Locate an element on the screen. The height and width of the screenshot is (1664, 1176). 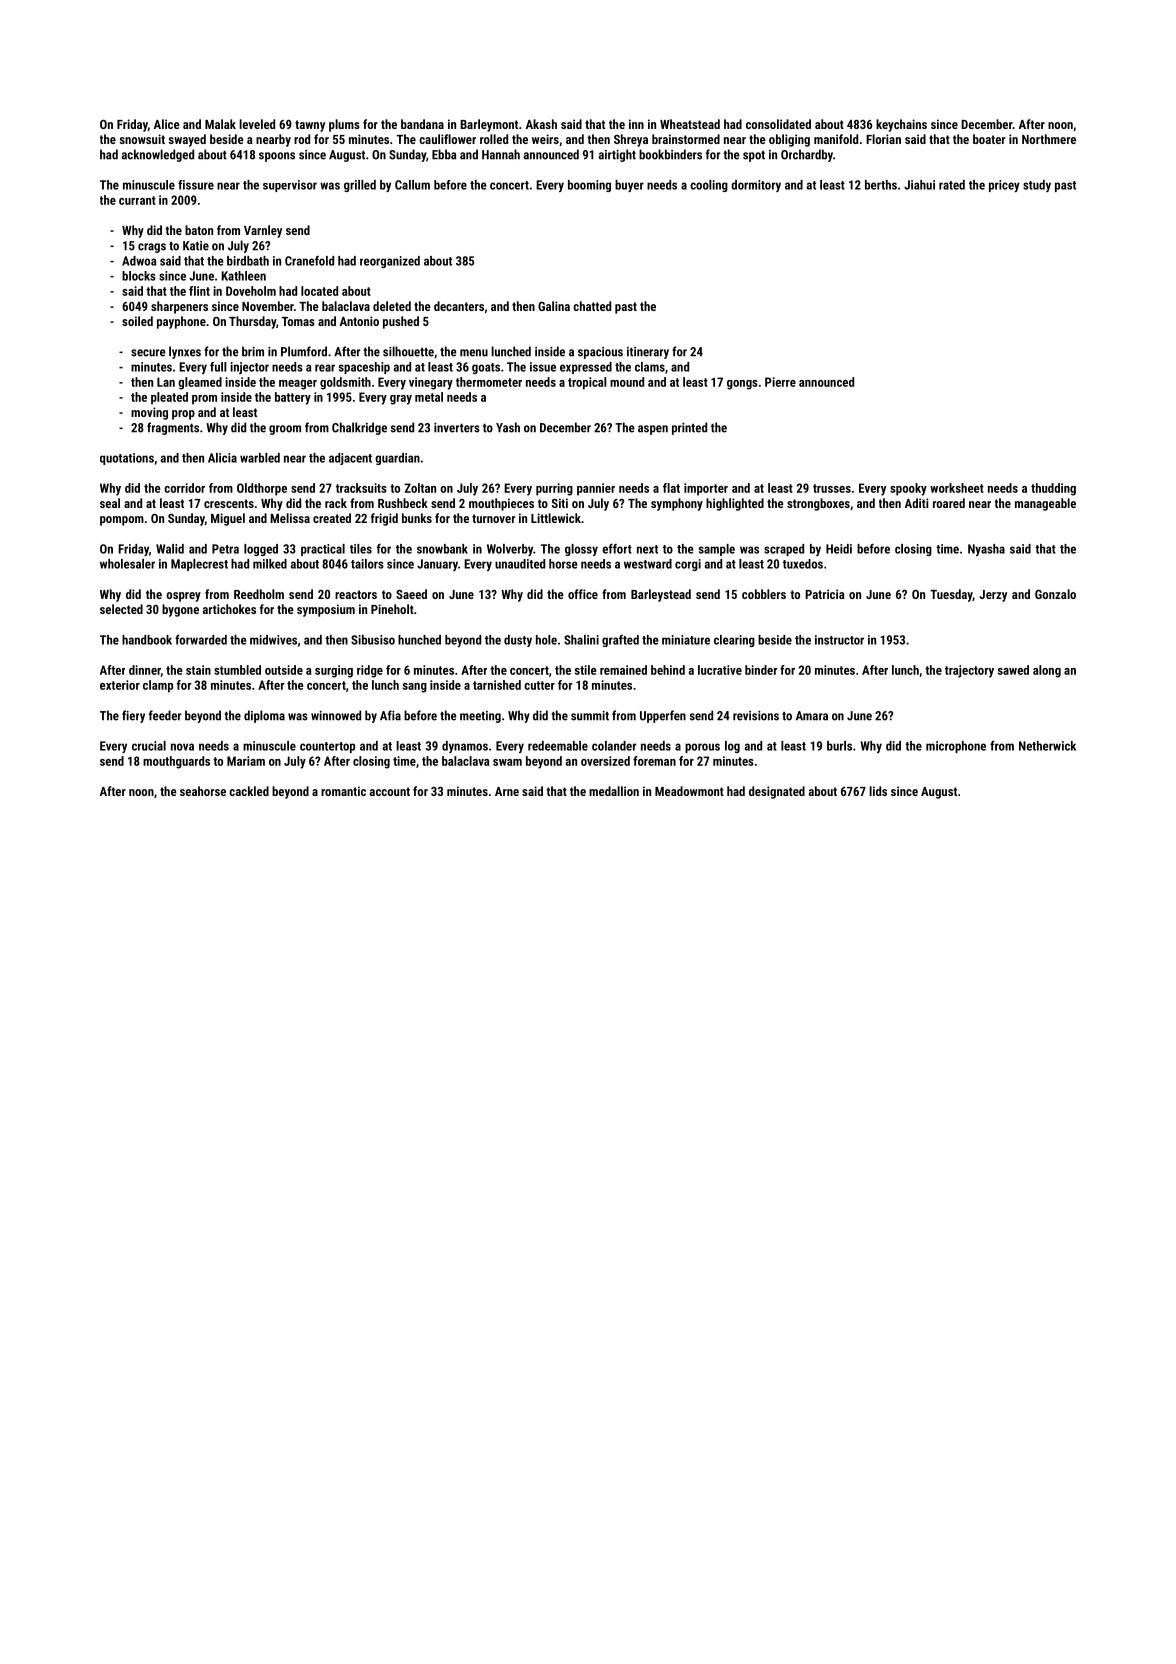
instructor is located at coordinates (839, 640).
